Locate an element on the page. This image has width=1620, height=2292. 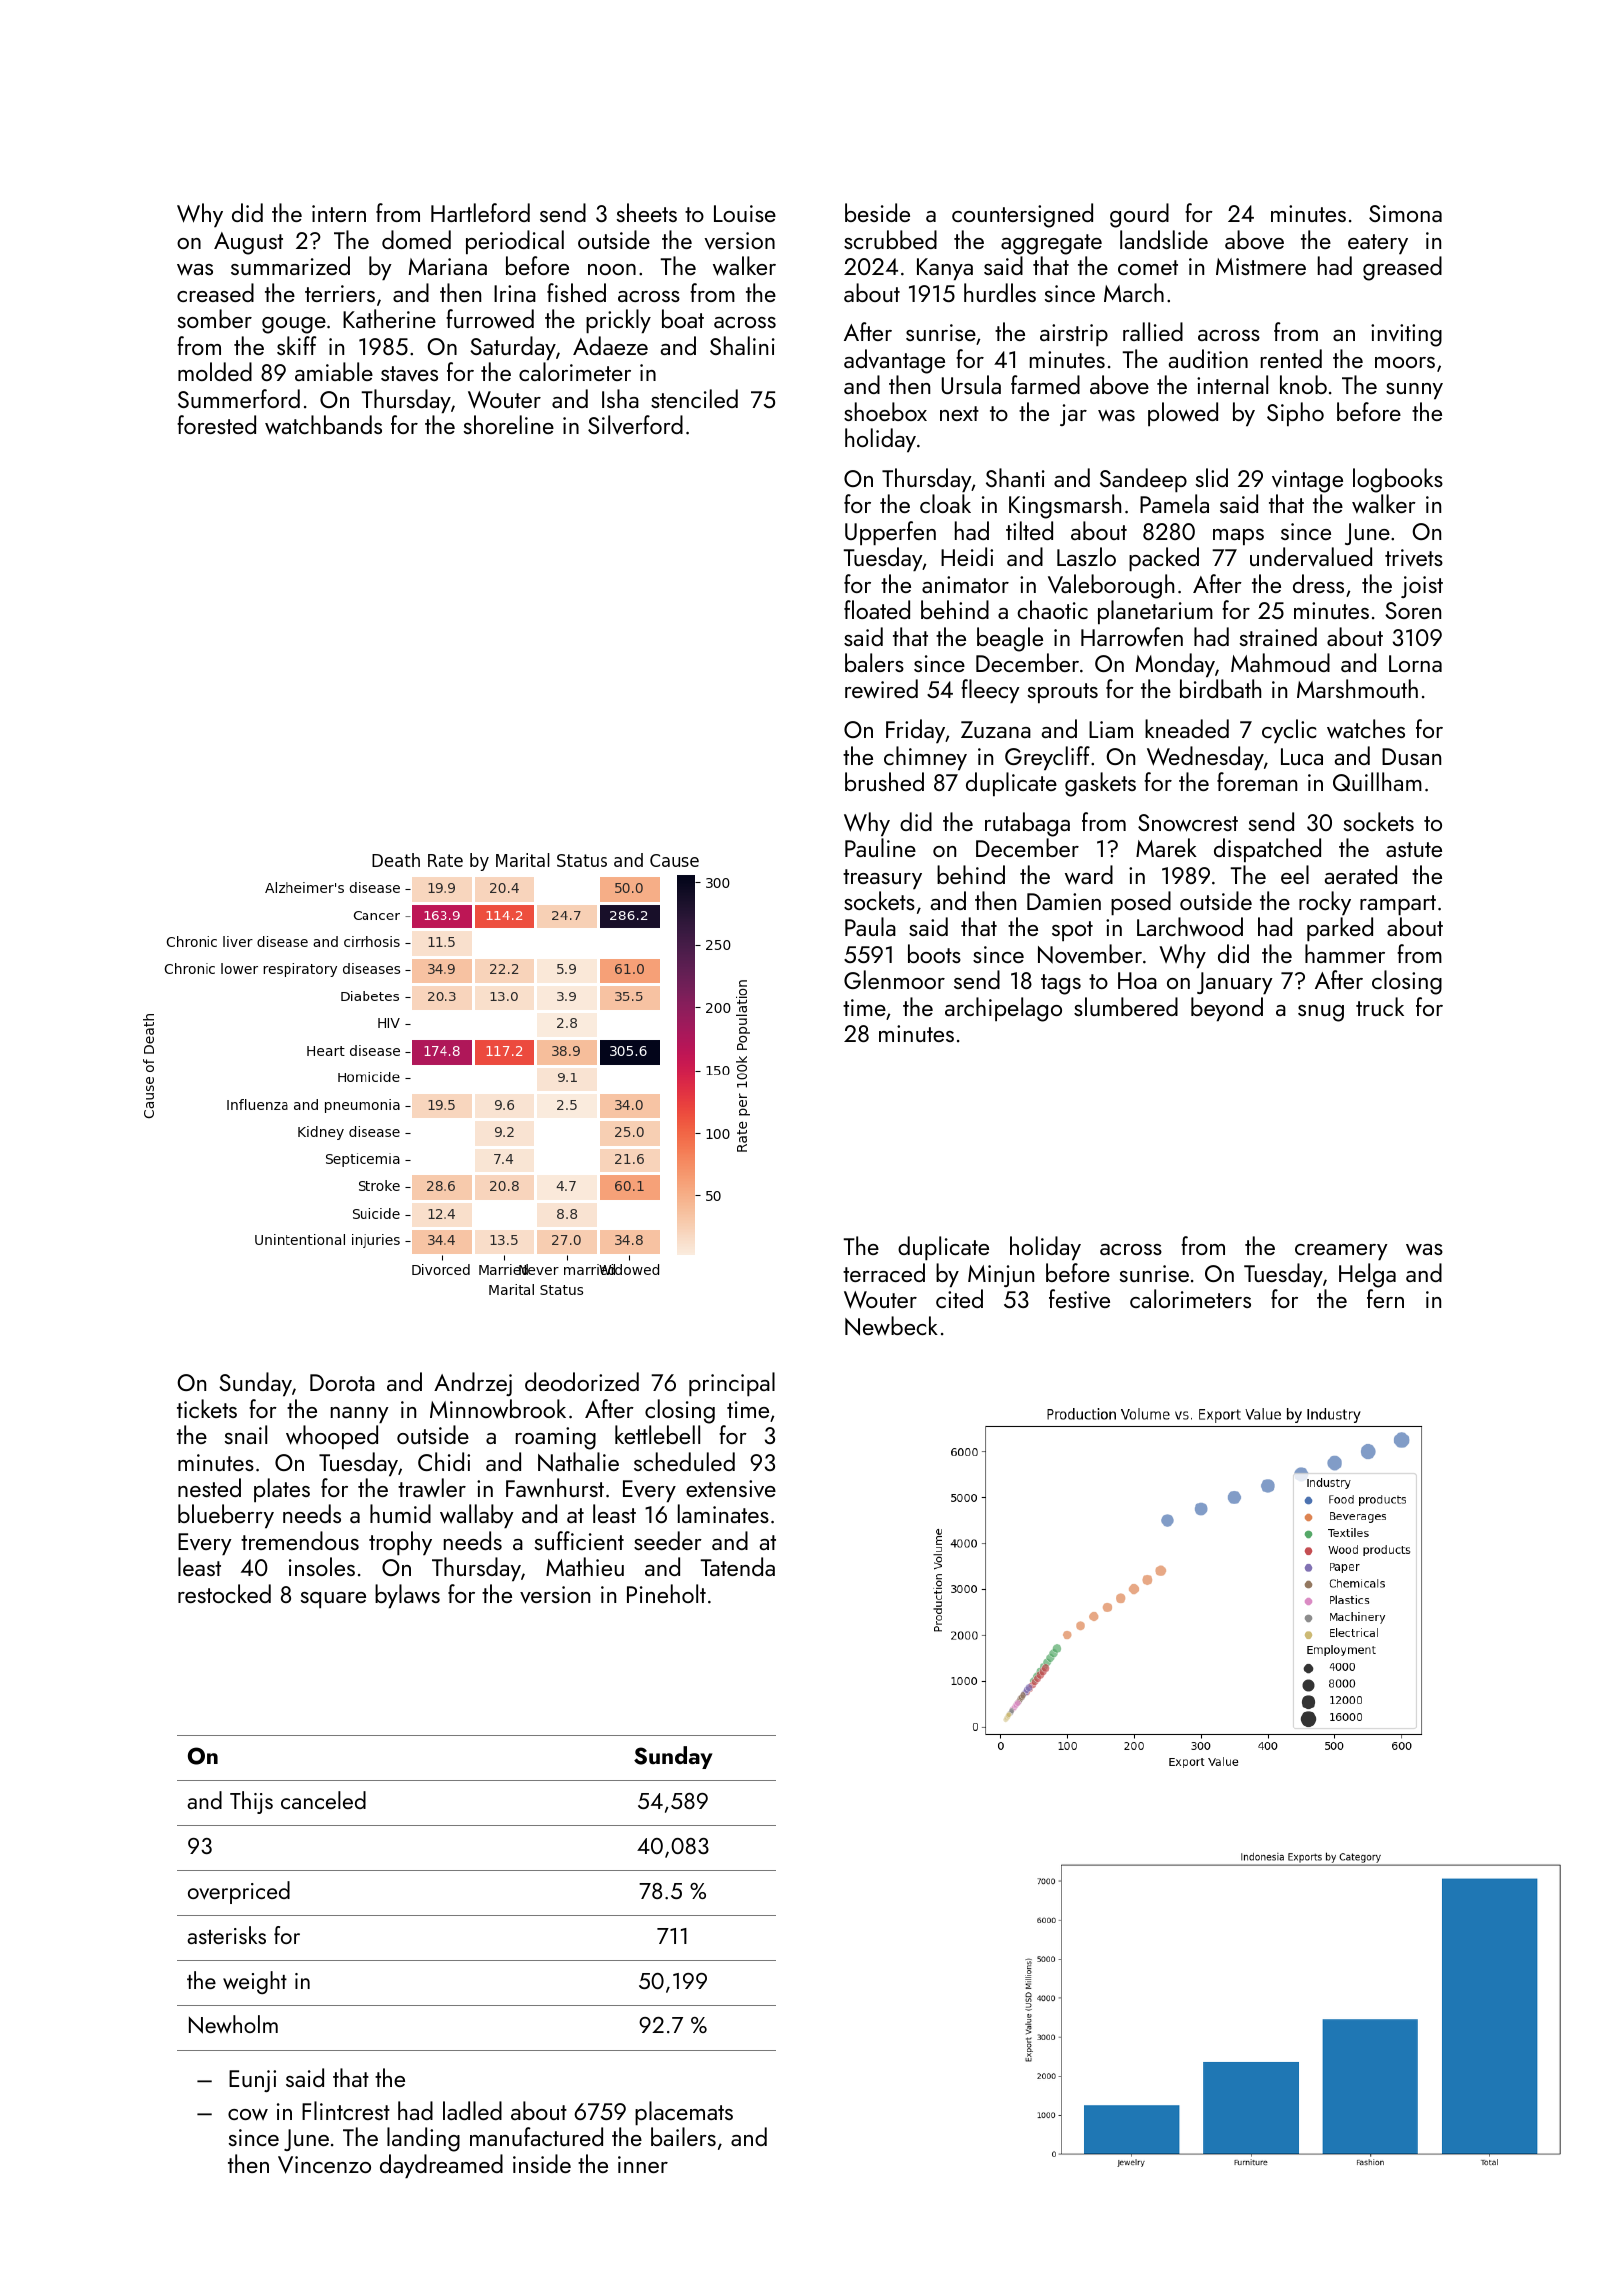
daydreamed is located at coordinates (441, 2166).
